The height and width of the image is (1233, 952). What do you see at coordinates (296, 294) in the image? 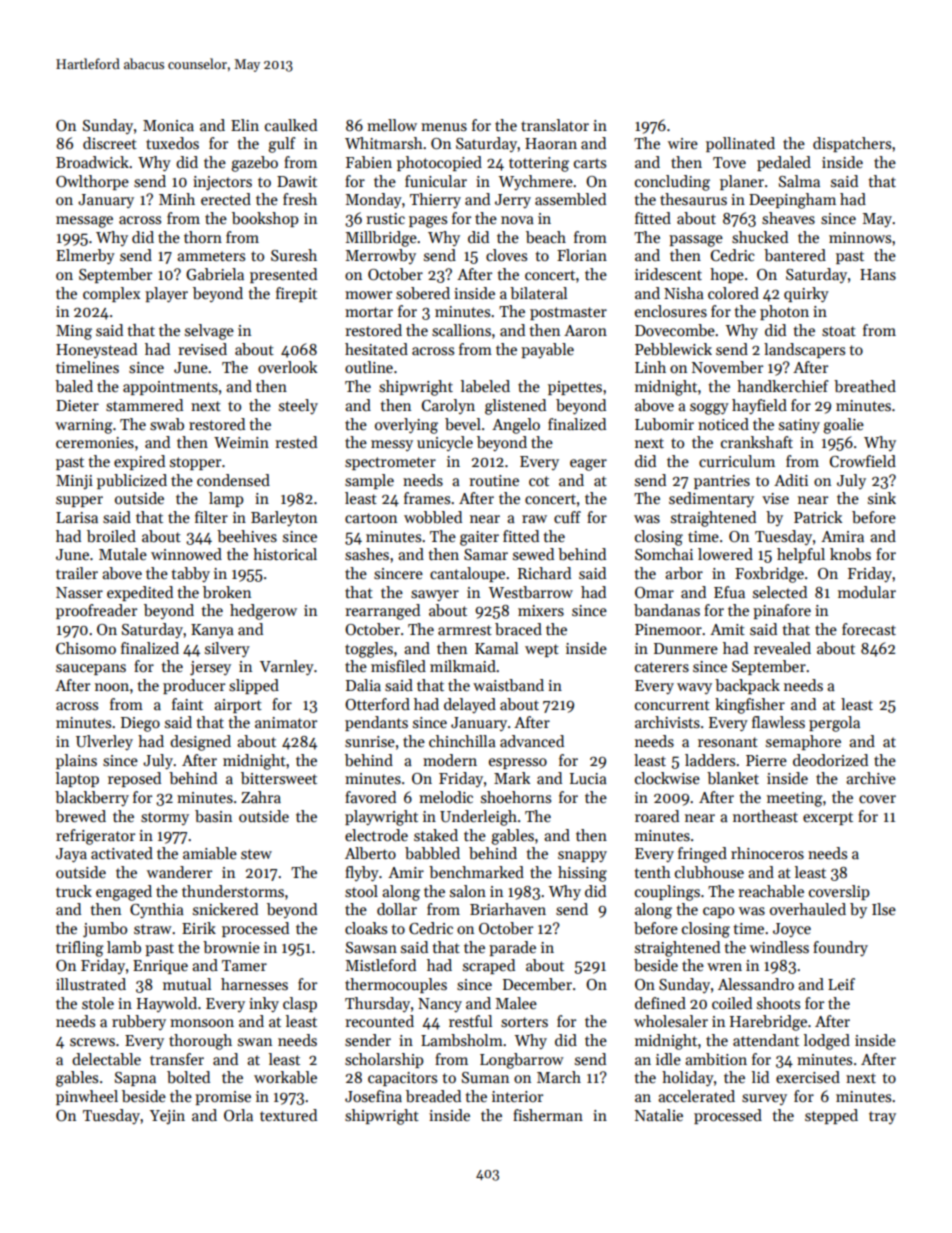
I see `firepit` at bounding box center [296, 294].
